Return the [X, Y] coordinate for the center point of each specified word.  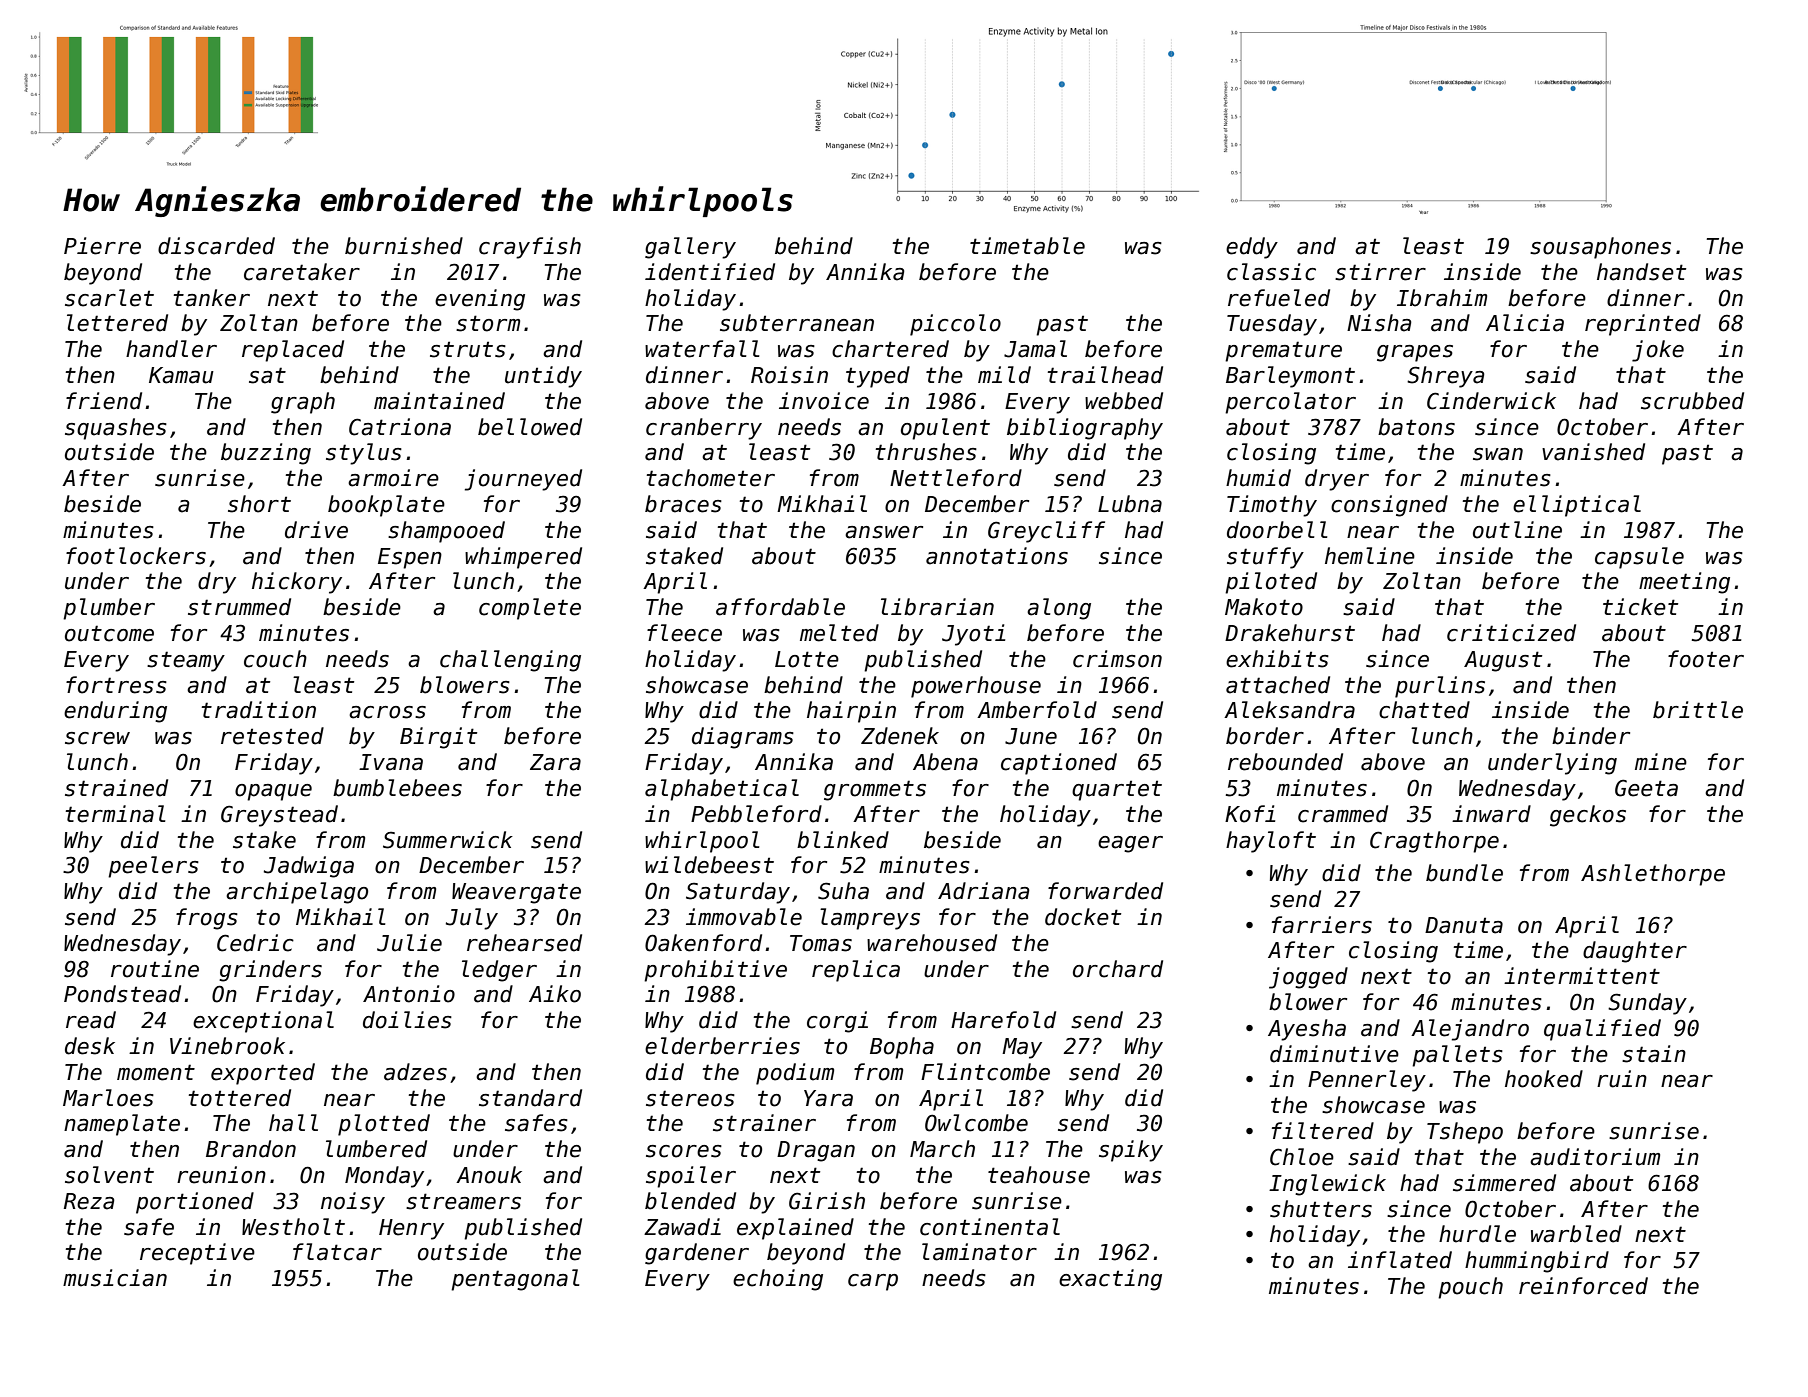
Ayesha [1307, 1030]
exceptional [263, 1022]
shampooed [446, 532]
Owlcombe [976, 1123]
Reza [89, 1201]
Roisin [789, 375]
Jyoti [973, 635]
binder [1591, 736]
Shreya [1446, 377]
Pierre [102, 246]
